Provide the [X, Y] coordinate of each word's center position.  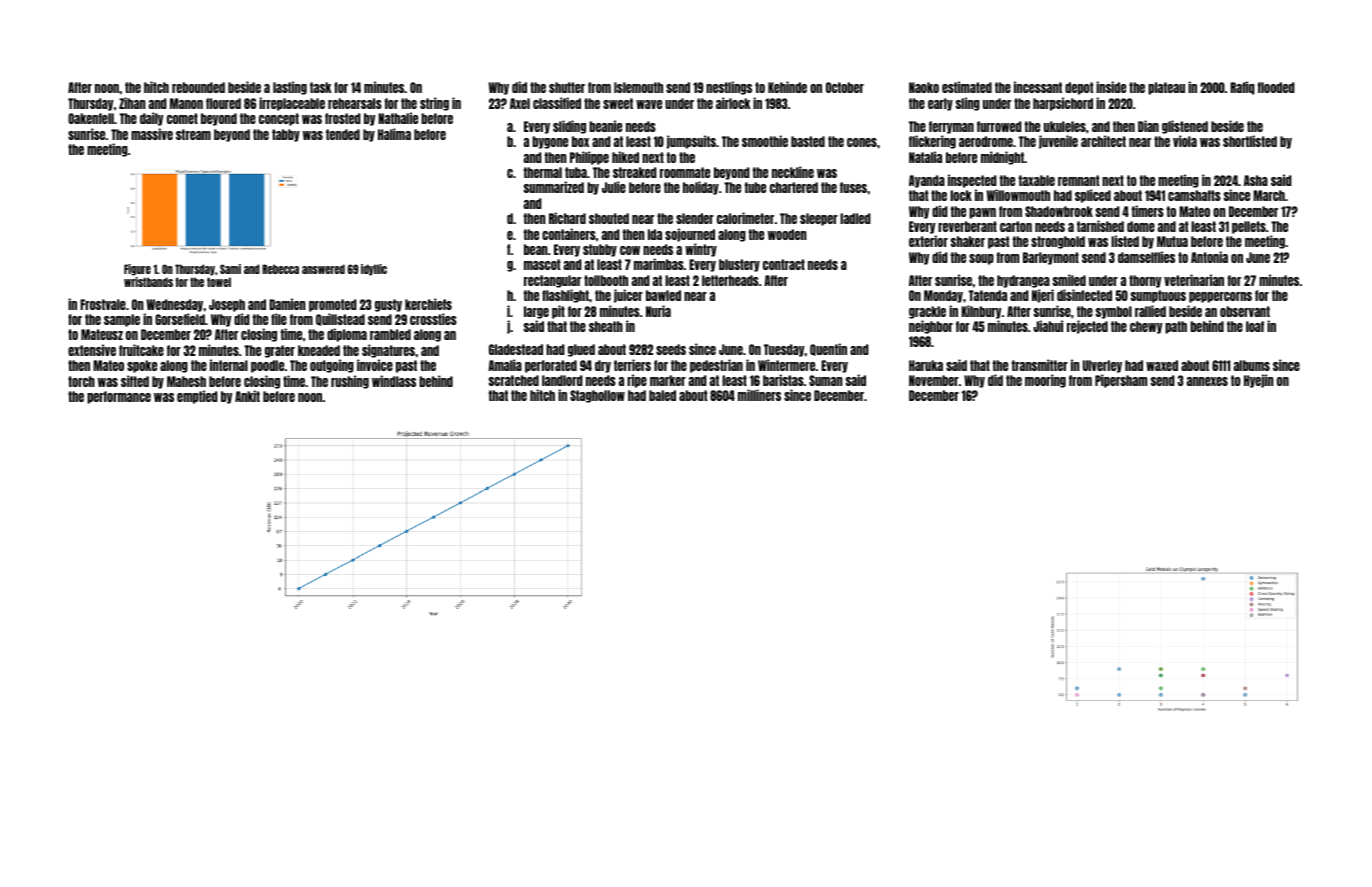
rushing [350, 382]
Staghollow [597, 396]
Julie [614, 187]
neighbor [931, 327]
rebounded [198, 87]
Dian [1148, 126]
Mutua [1172, 241]
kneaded [319, 350]
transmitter [1039, 365]
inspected [972, 181]
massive [152, 134]
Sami [230, 269]
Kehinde [787, 87]
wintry [701, 250]
